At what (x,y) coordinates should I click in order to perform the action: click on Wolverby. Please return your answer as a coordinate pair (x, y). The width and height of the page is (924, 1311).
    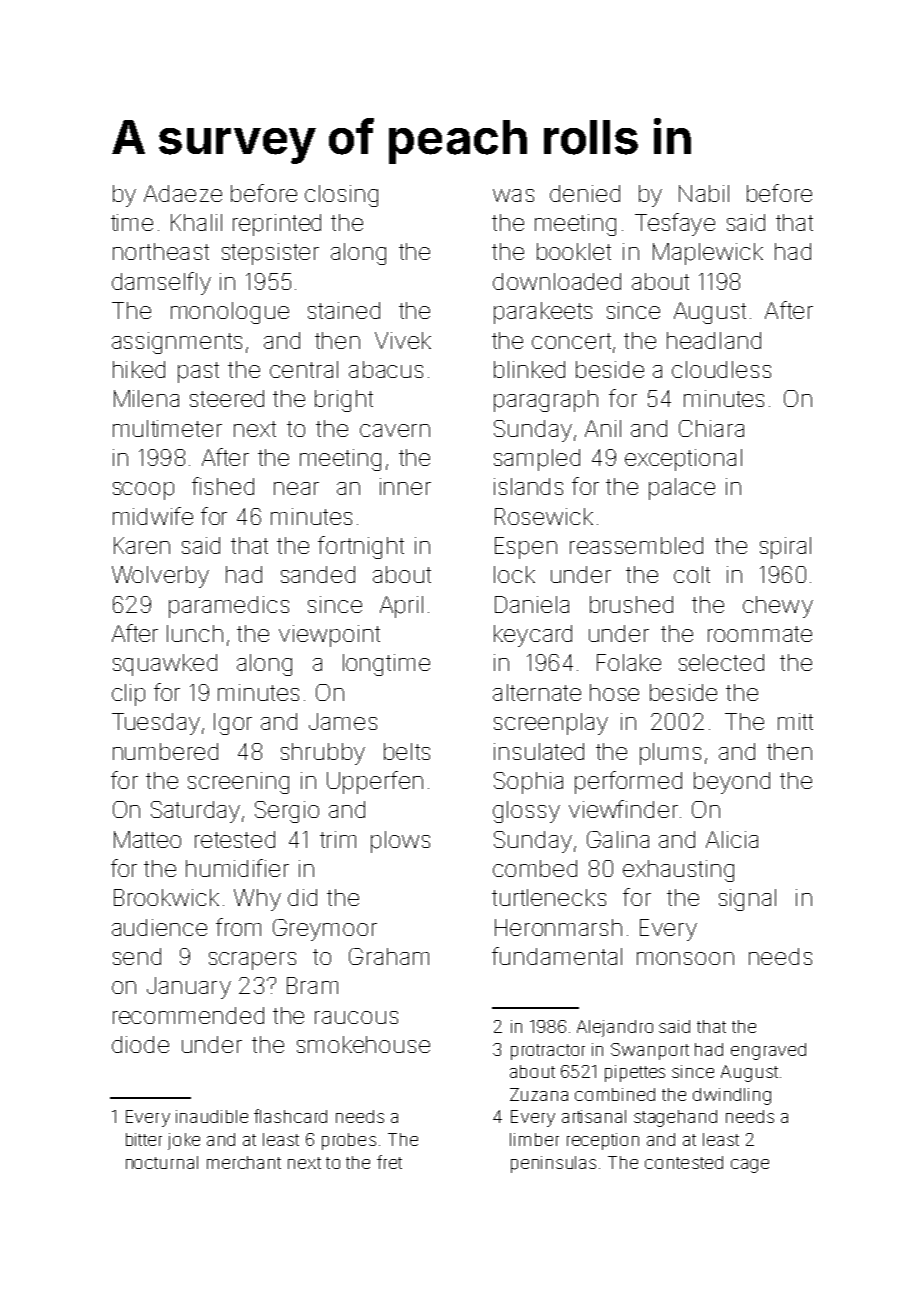
    Looking at the image, I should click on (160, 577).
